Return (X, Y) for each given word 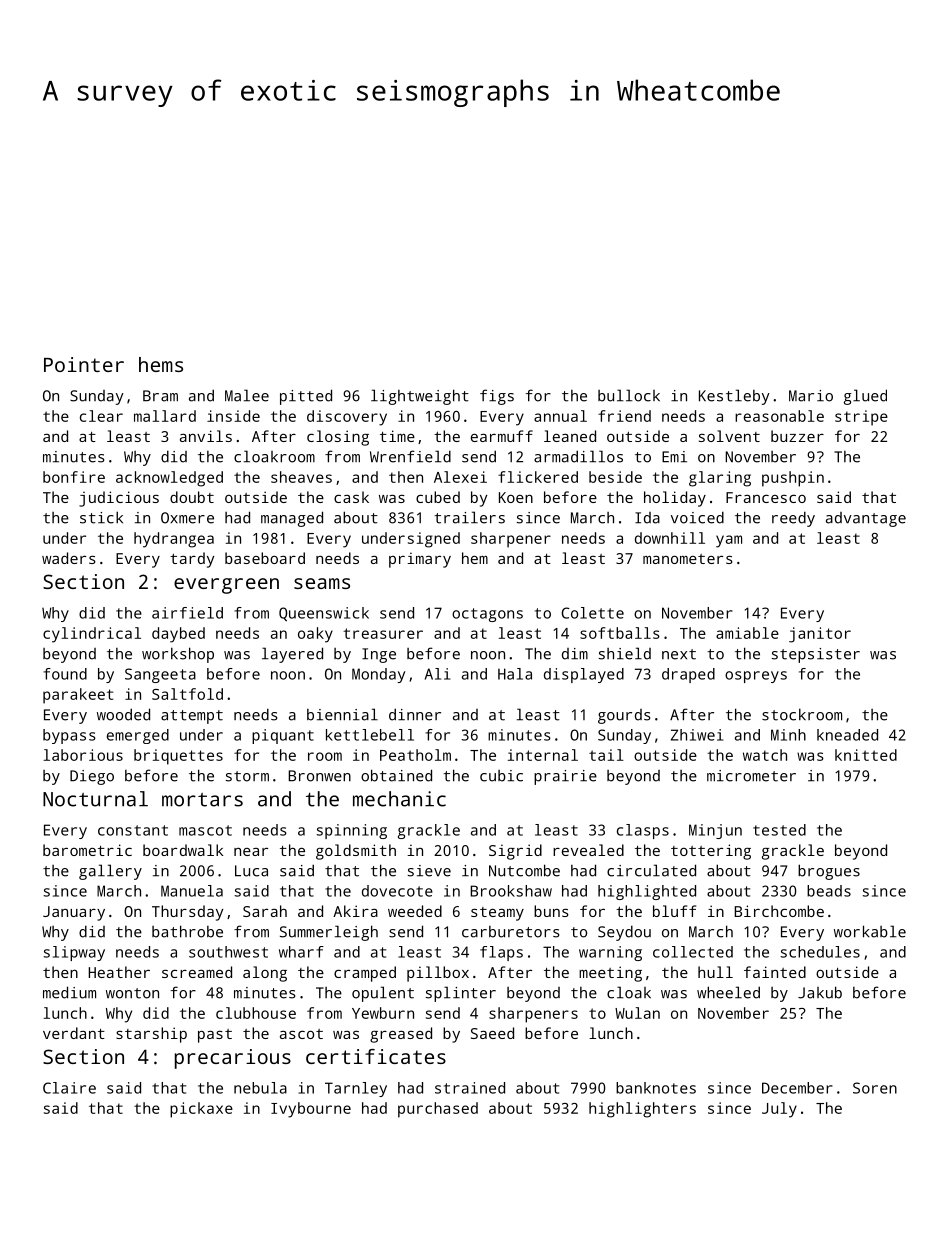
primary (420, 560)
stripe (861, 418)
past (215, 1036)
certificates (376, 1056)
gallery (110, 872)
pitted (306, 397)
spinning (351, 831)
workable (870, 931)
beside (615, 477)
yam (729, 541)
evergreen (226, 586)
